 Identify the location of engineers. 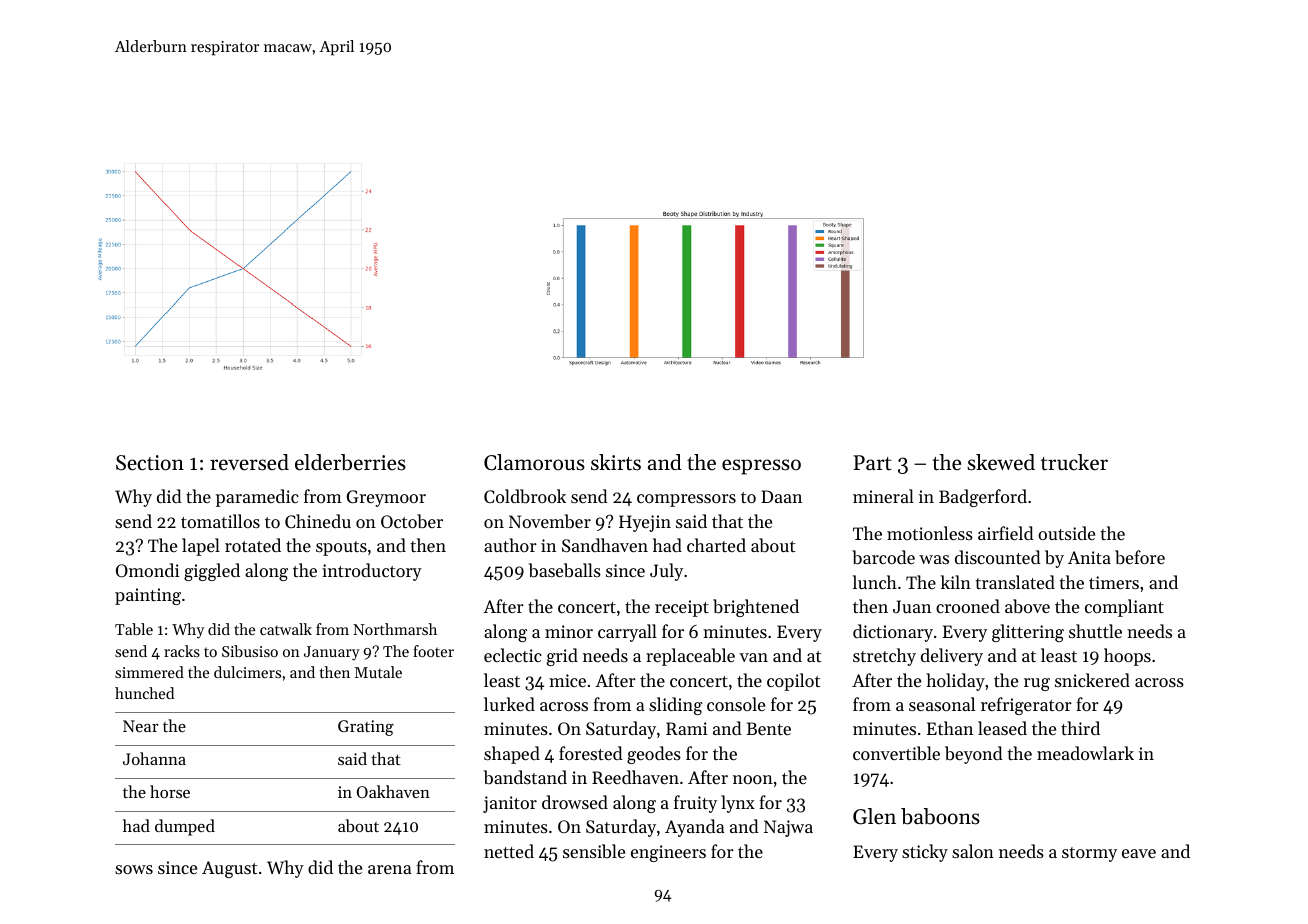
(668, 853).
